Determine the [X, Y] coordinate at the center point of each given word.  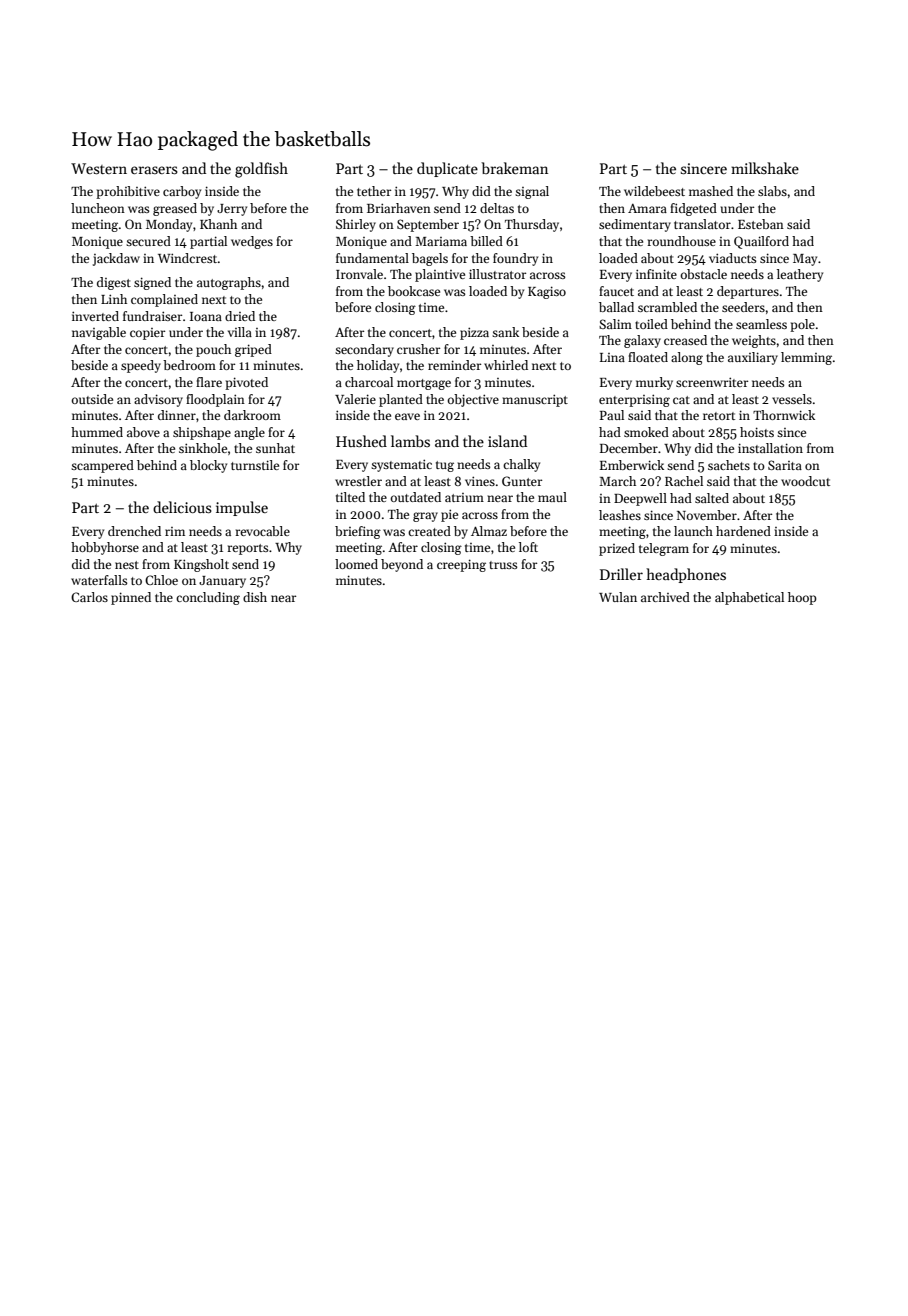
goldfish [261, 170]
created [429, 531]
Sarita [785, 465]
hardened [743, 531]
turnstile [255, 465]
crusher [418, 349]
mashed [711, 191]
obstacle [703, 274]
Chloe [161, 580]
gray [425, 517]
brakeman [514, 168]
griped [253, 350]
